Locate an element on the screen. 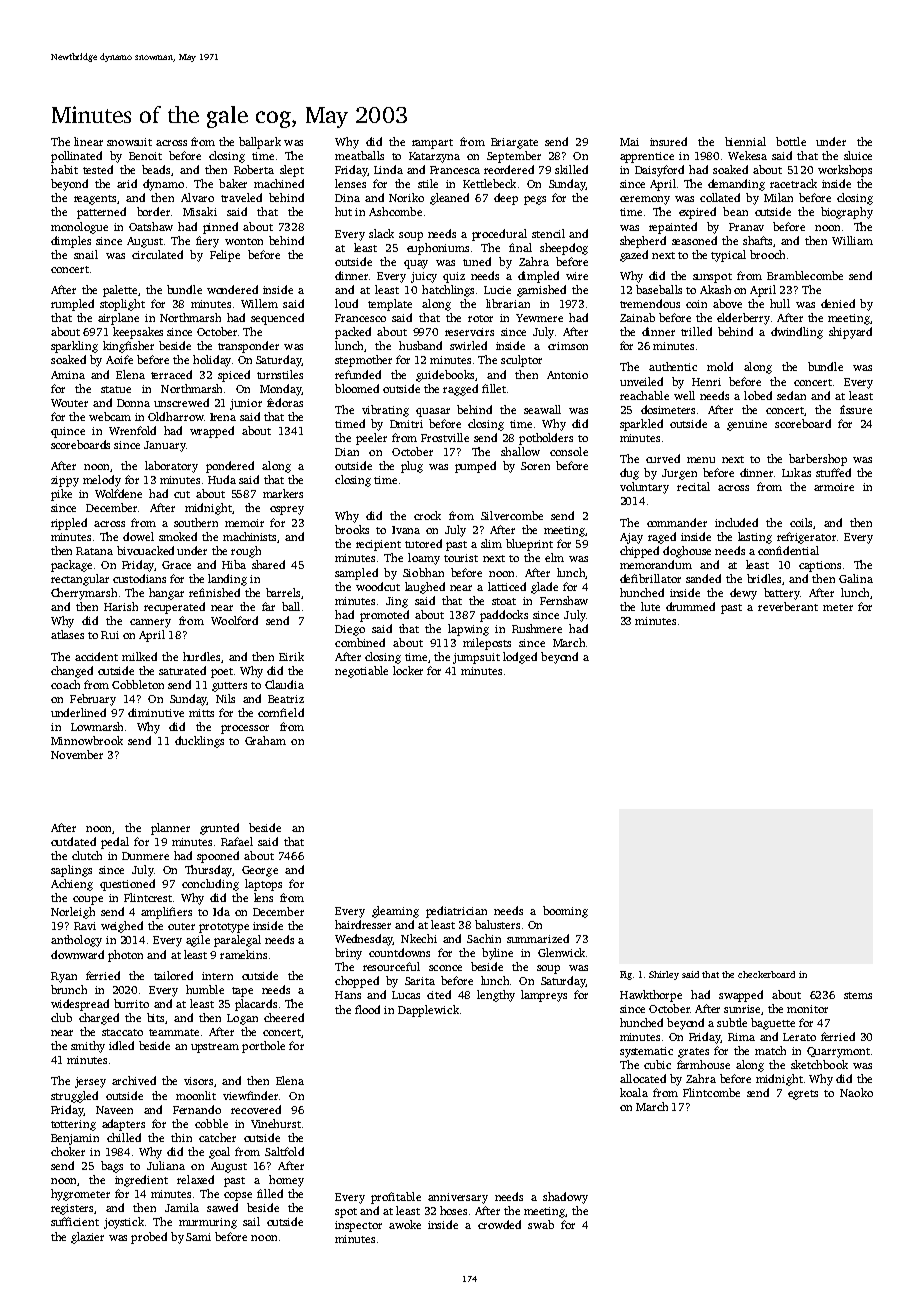 The height and width of the screenshot is (1308, 924). choker is located at coordinates (68, 1151).
